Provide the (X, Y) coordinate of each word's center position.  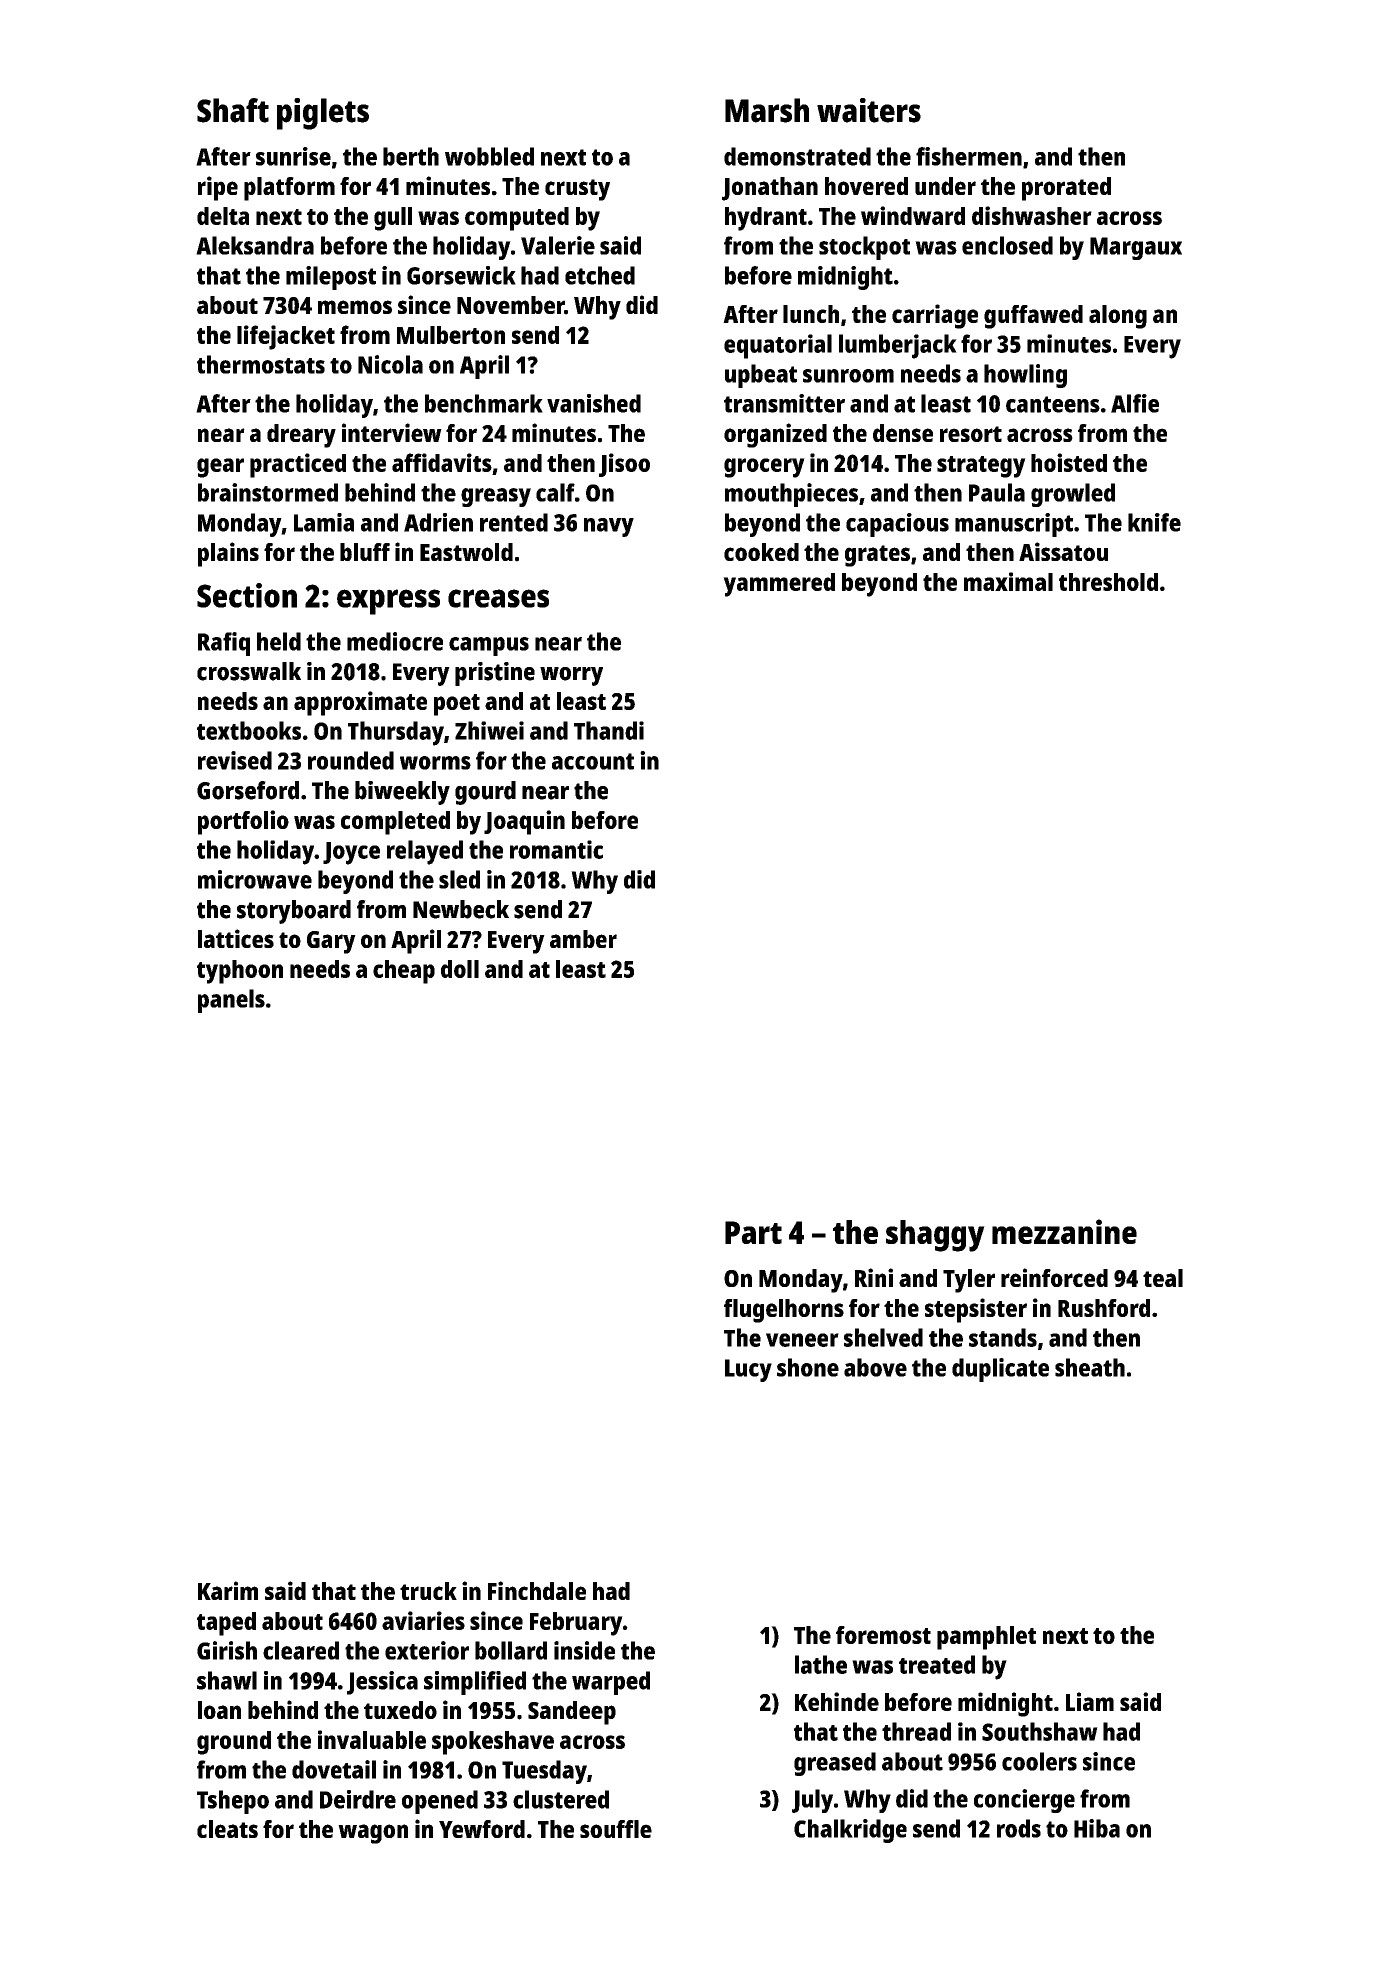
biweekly (402, 793)
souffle (616, 1829)
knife (1154, 522)
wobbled (489, 156)
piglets (323, 114)
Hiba (1097, 1828)
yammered (779, 585)
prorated (1066, 189)
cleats (227, 1829)
